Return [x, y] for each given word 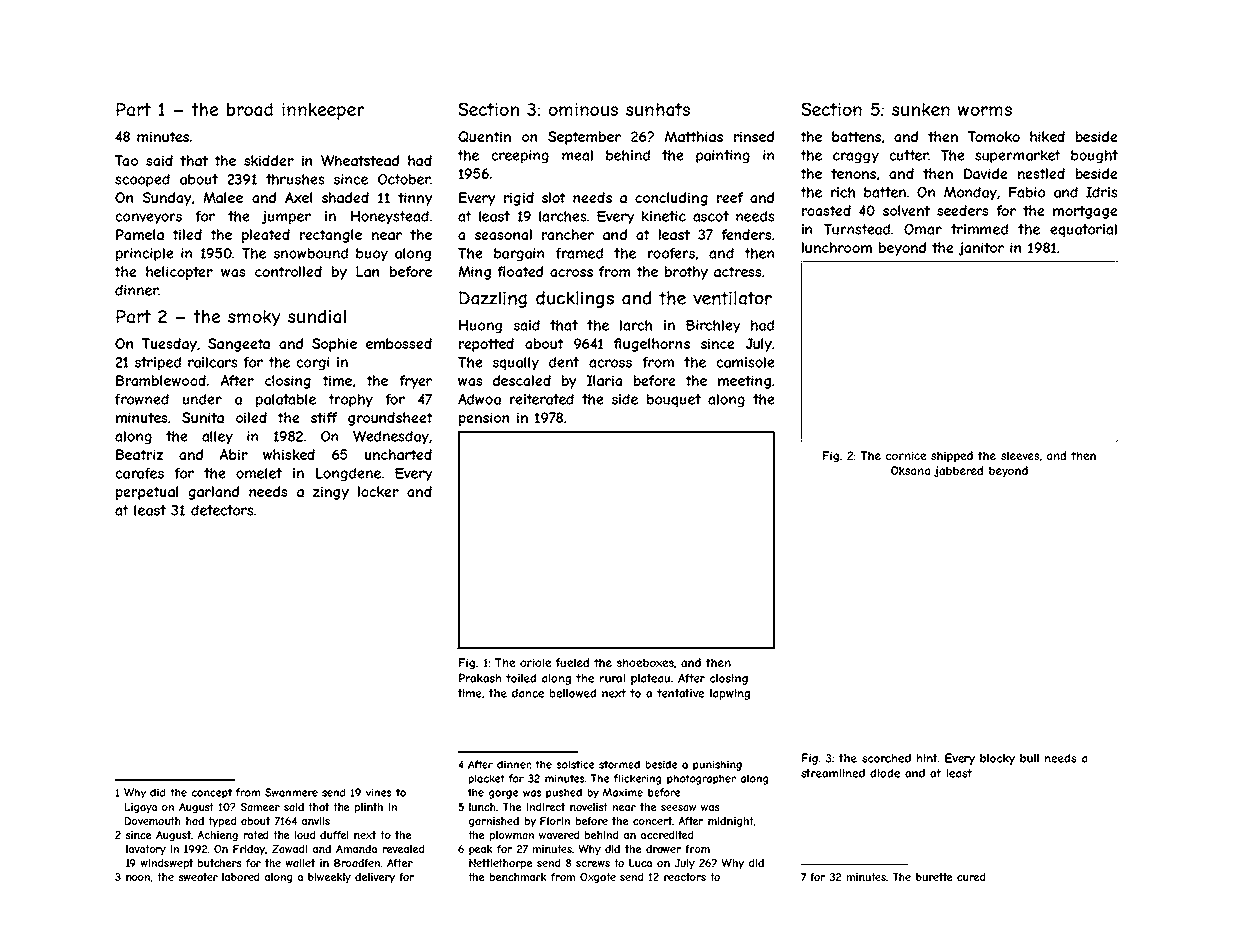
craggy [856, 158]
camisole [745, 362]
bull [1029, 758]
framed [579, 253]
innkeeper [323, 111]
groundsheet [390, 419]
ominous [583, 109]
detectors [222, 510]
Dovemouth [152, 821]
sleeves [1020, 455]
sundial [317, 316]
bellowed [573, 693]
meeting [744, 382]
